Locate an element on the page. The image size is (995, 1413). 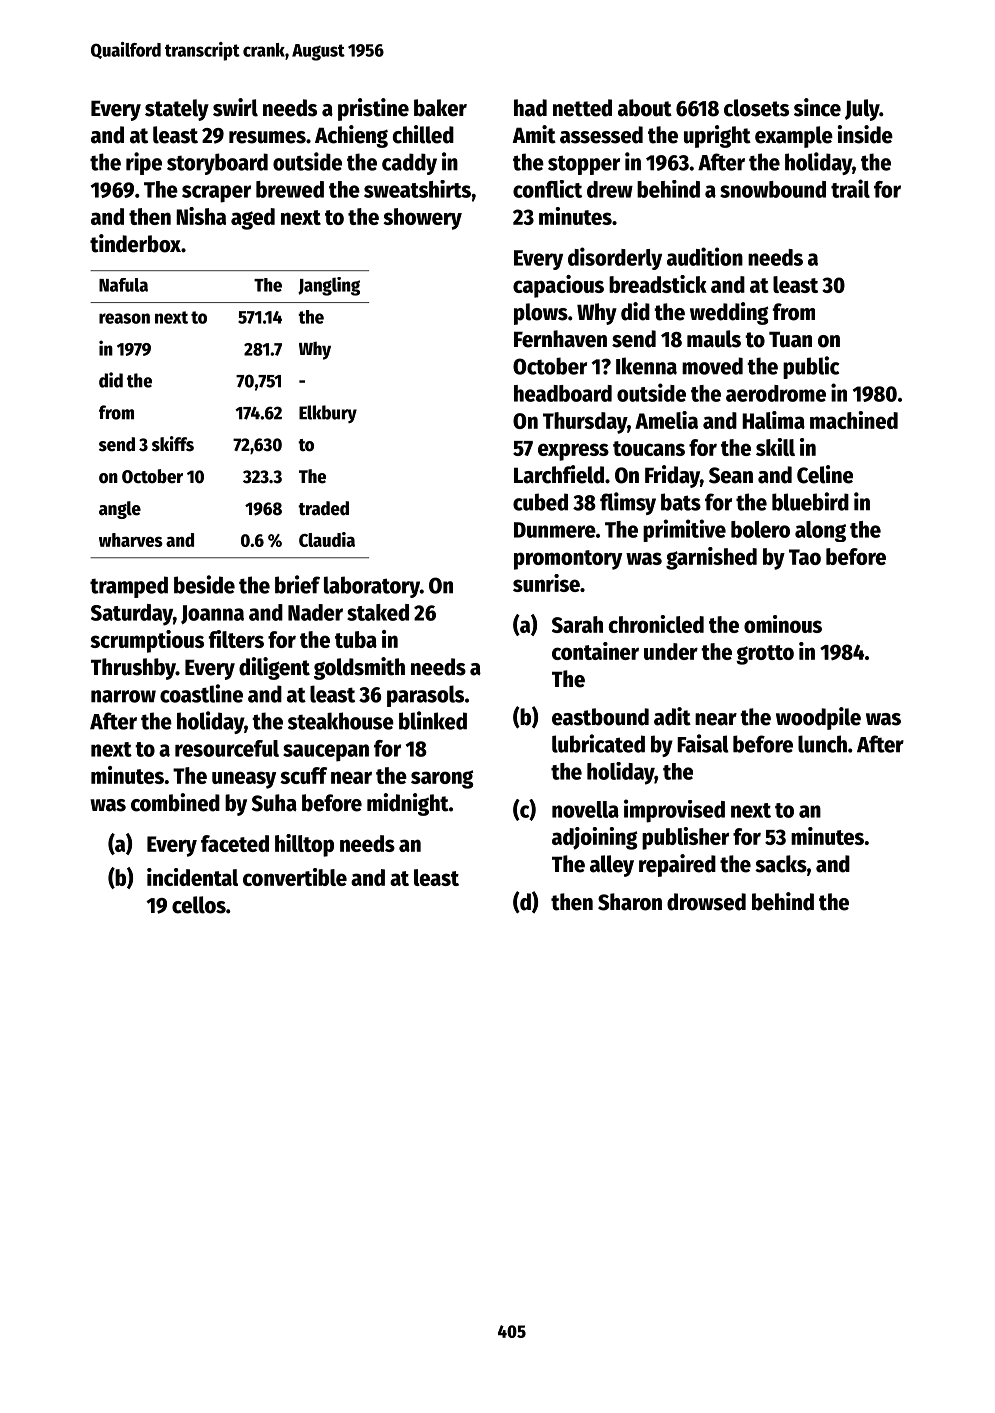
goldsmith is located at coordinates (359, 668).
